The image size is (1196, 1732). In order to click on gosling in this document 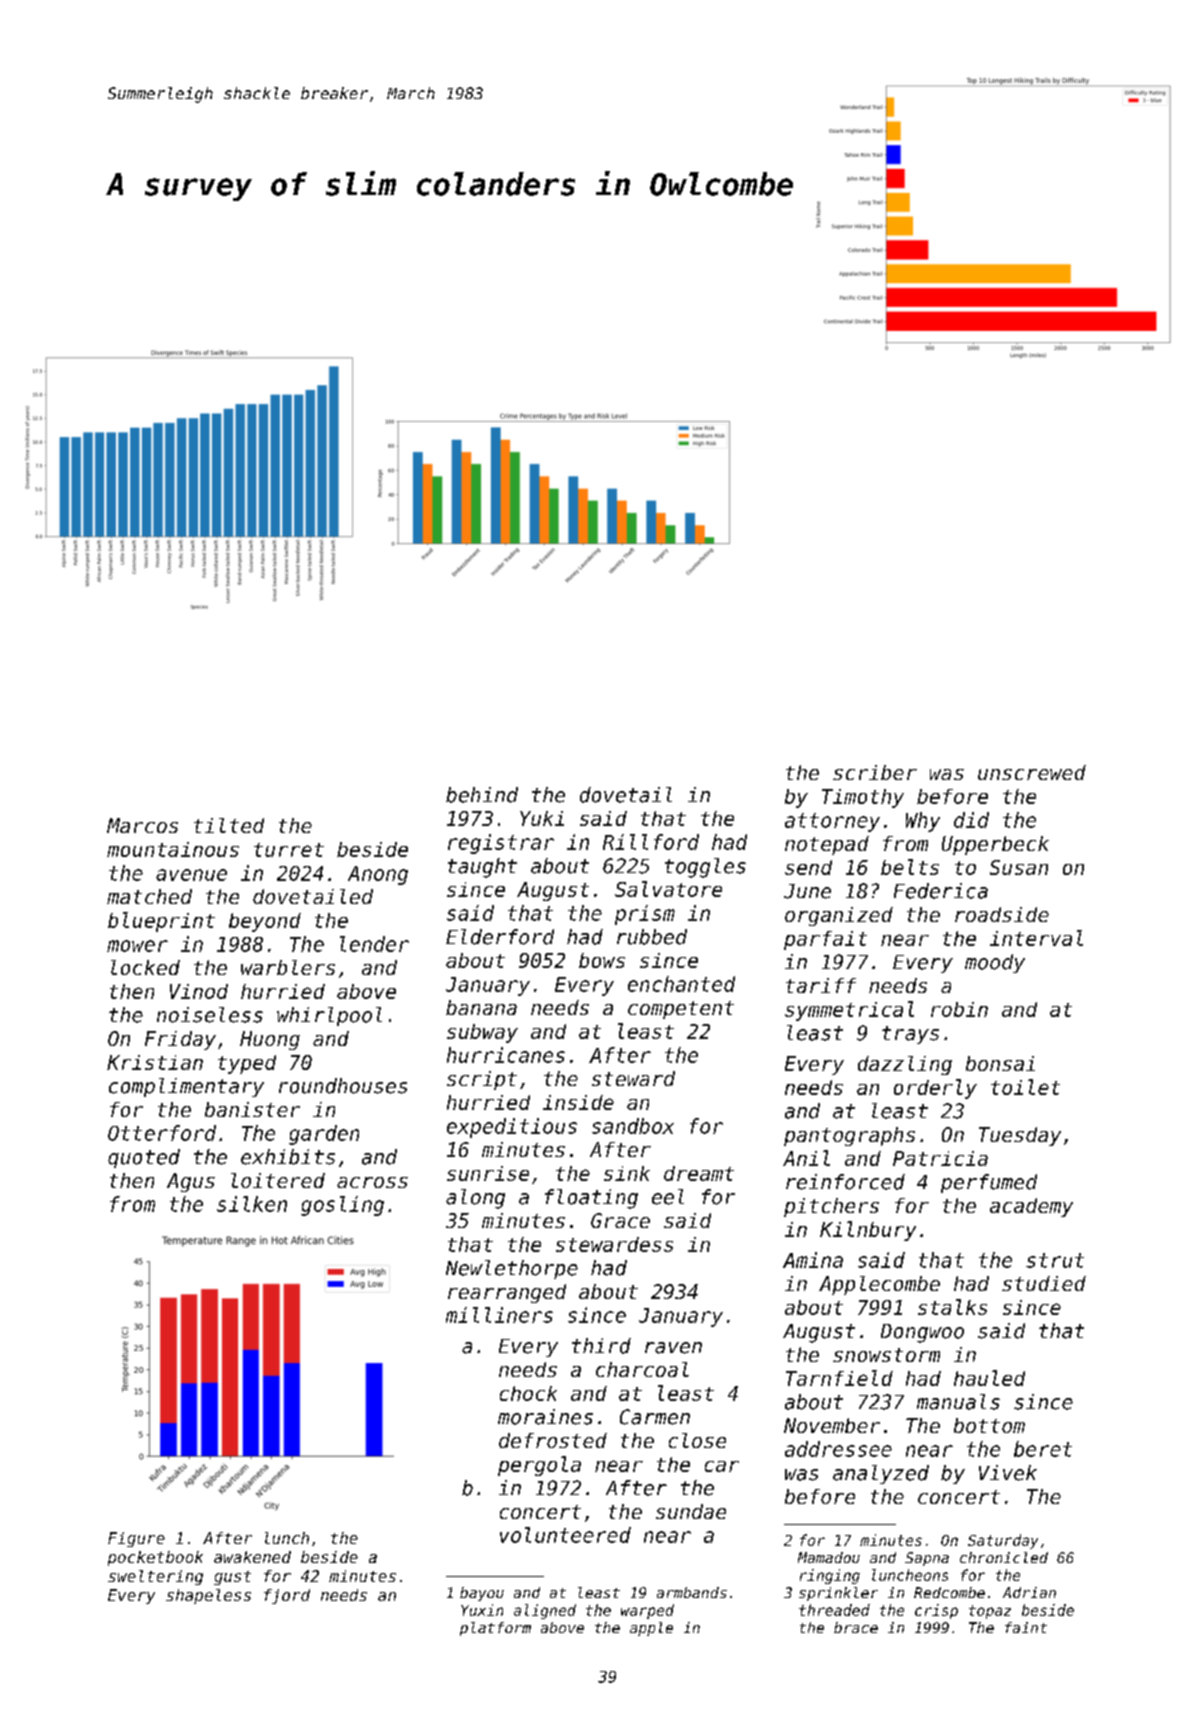, I will do `click(342, 1206)`.
